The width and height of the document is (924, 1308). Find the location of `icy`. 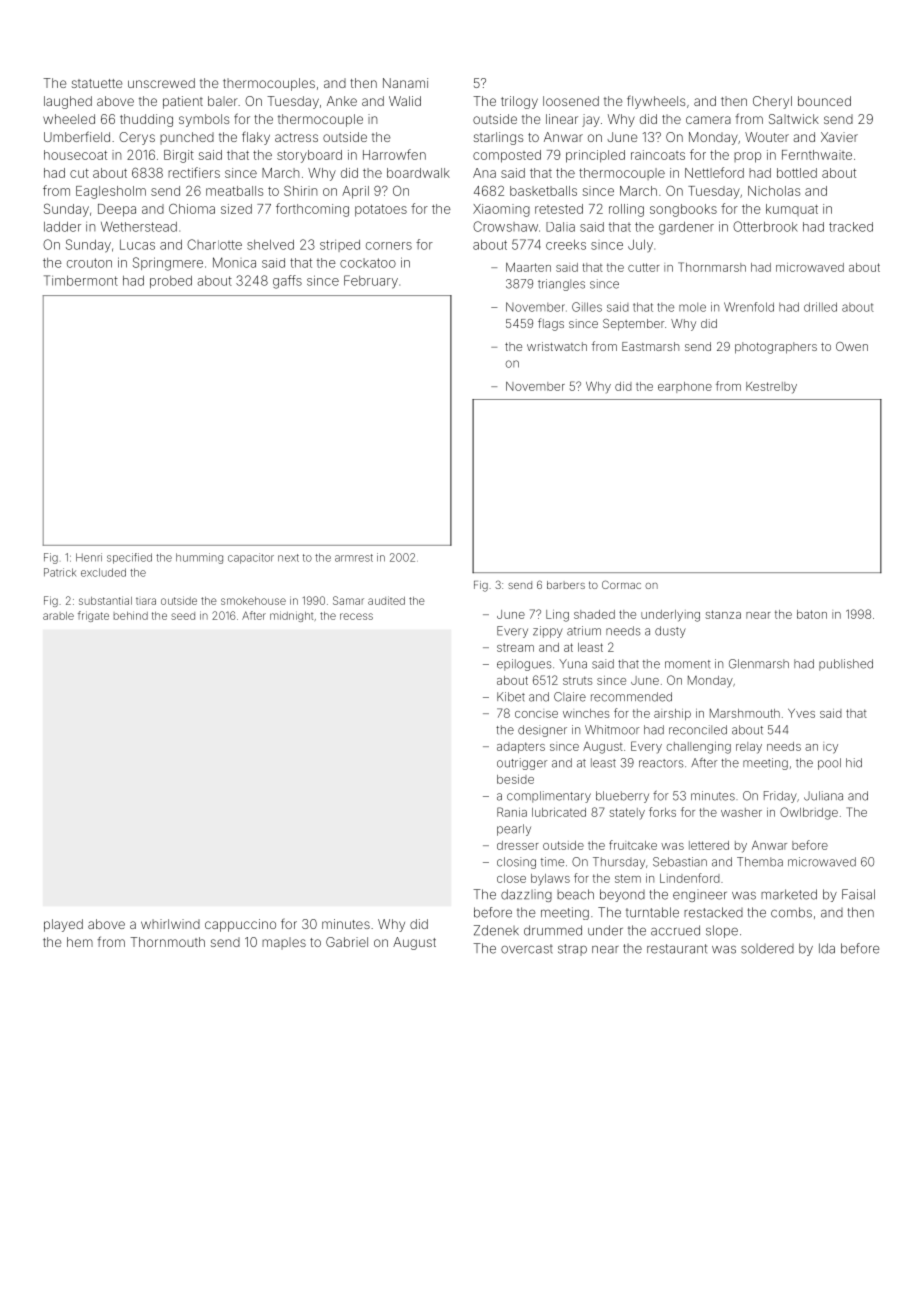

icy is located at coordinates (830, 749).
